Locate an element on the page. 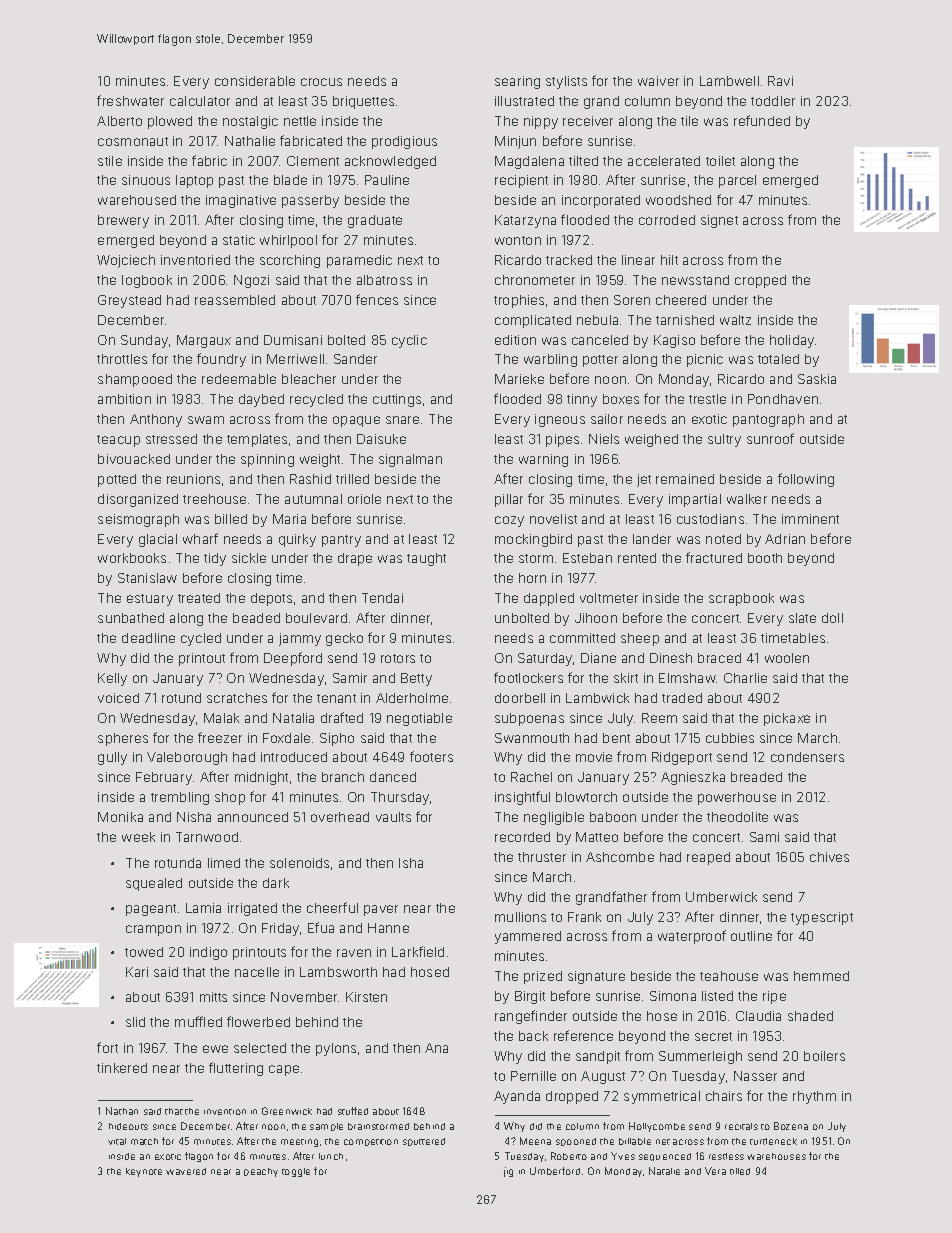 The height and width of the page is (1233, 952). gully is located at coordinates (112, 758).
